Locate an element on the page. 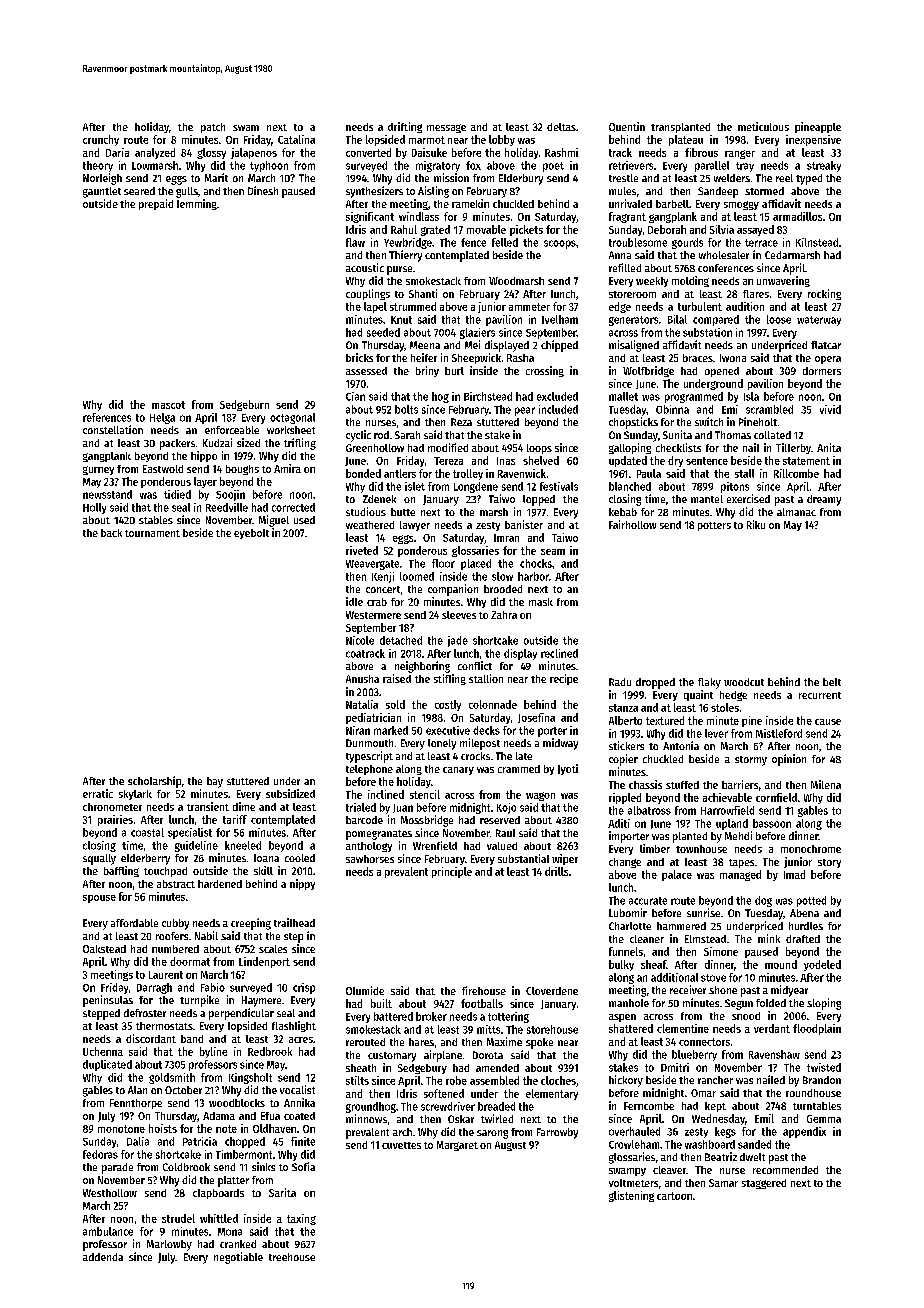 The image size is (924, 1308). barriers is located at coordinates (740, 784).
